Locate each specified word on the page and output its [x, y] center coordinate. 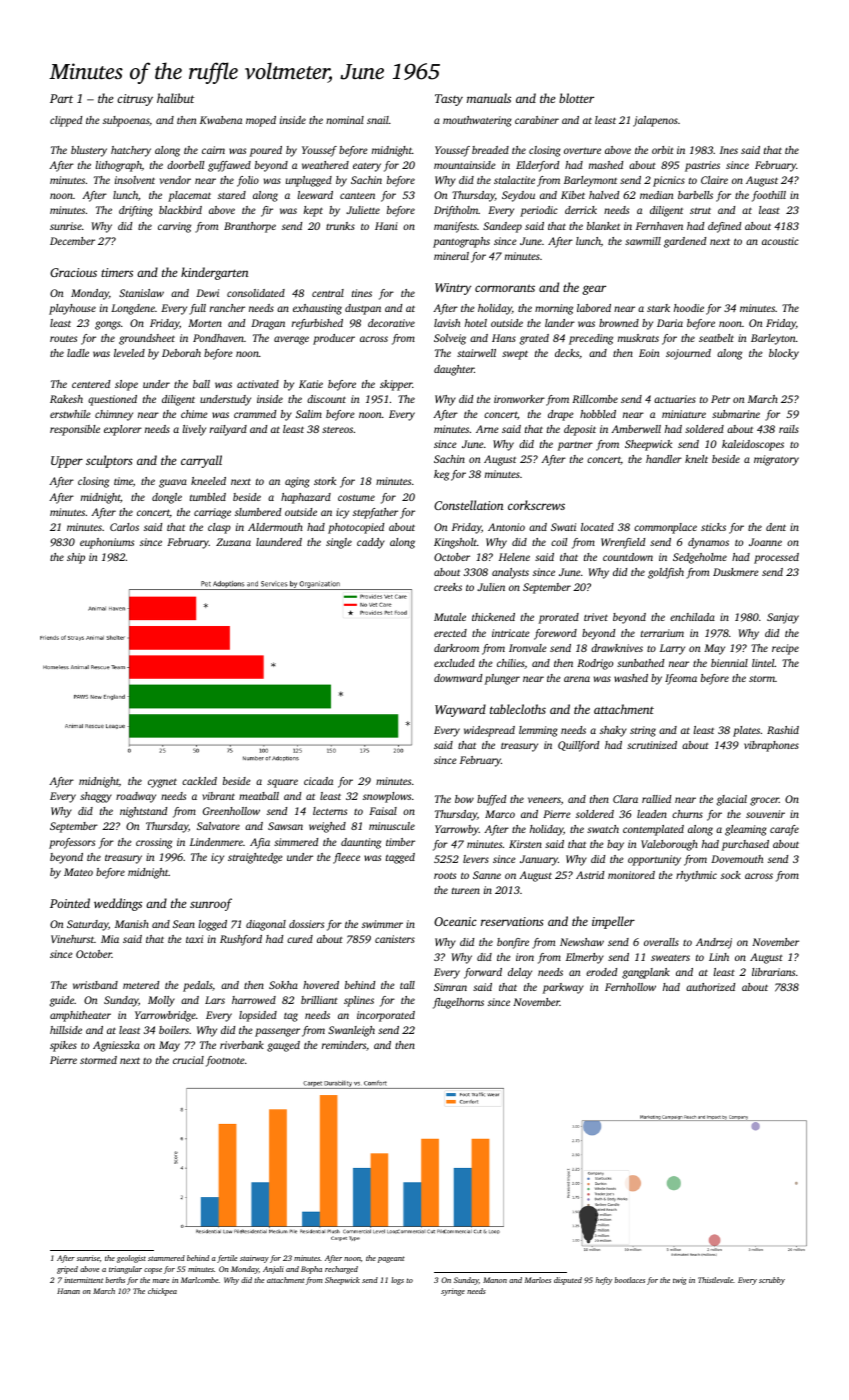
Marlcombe [200, 1280]
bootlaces [630, 1280]
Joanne [765, 542]
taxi [194, 939]
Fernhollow [630, 987]
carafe [784, 830]
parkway [563, 988]
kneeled [208, 481]
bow [464, 799]
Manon [495, 1280]
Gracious [73, 272]
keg [441, 475]
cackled [199, 781]
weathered [325, 165]
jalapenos [655, 121]
